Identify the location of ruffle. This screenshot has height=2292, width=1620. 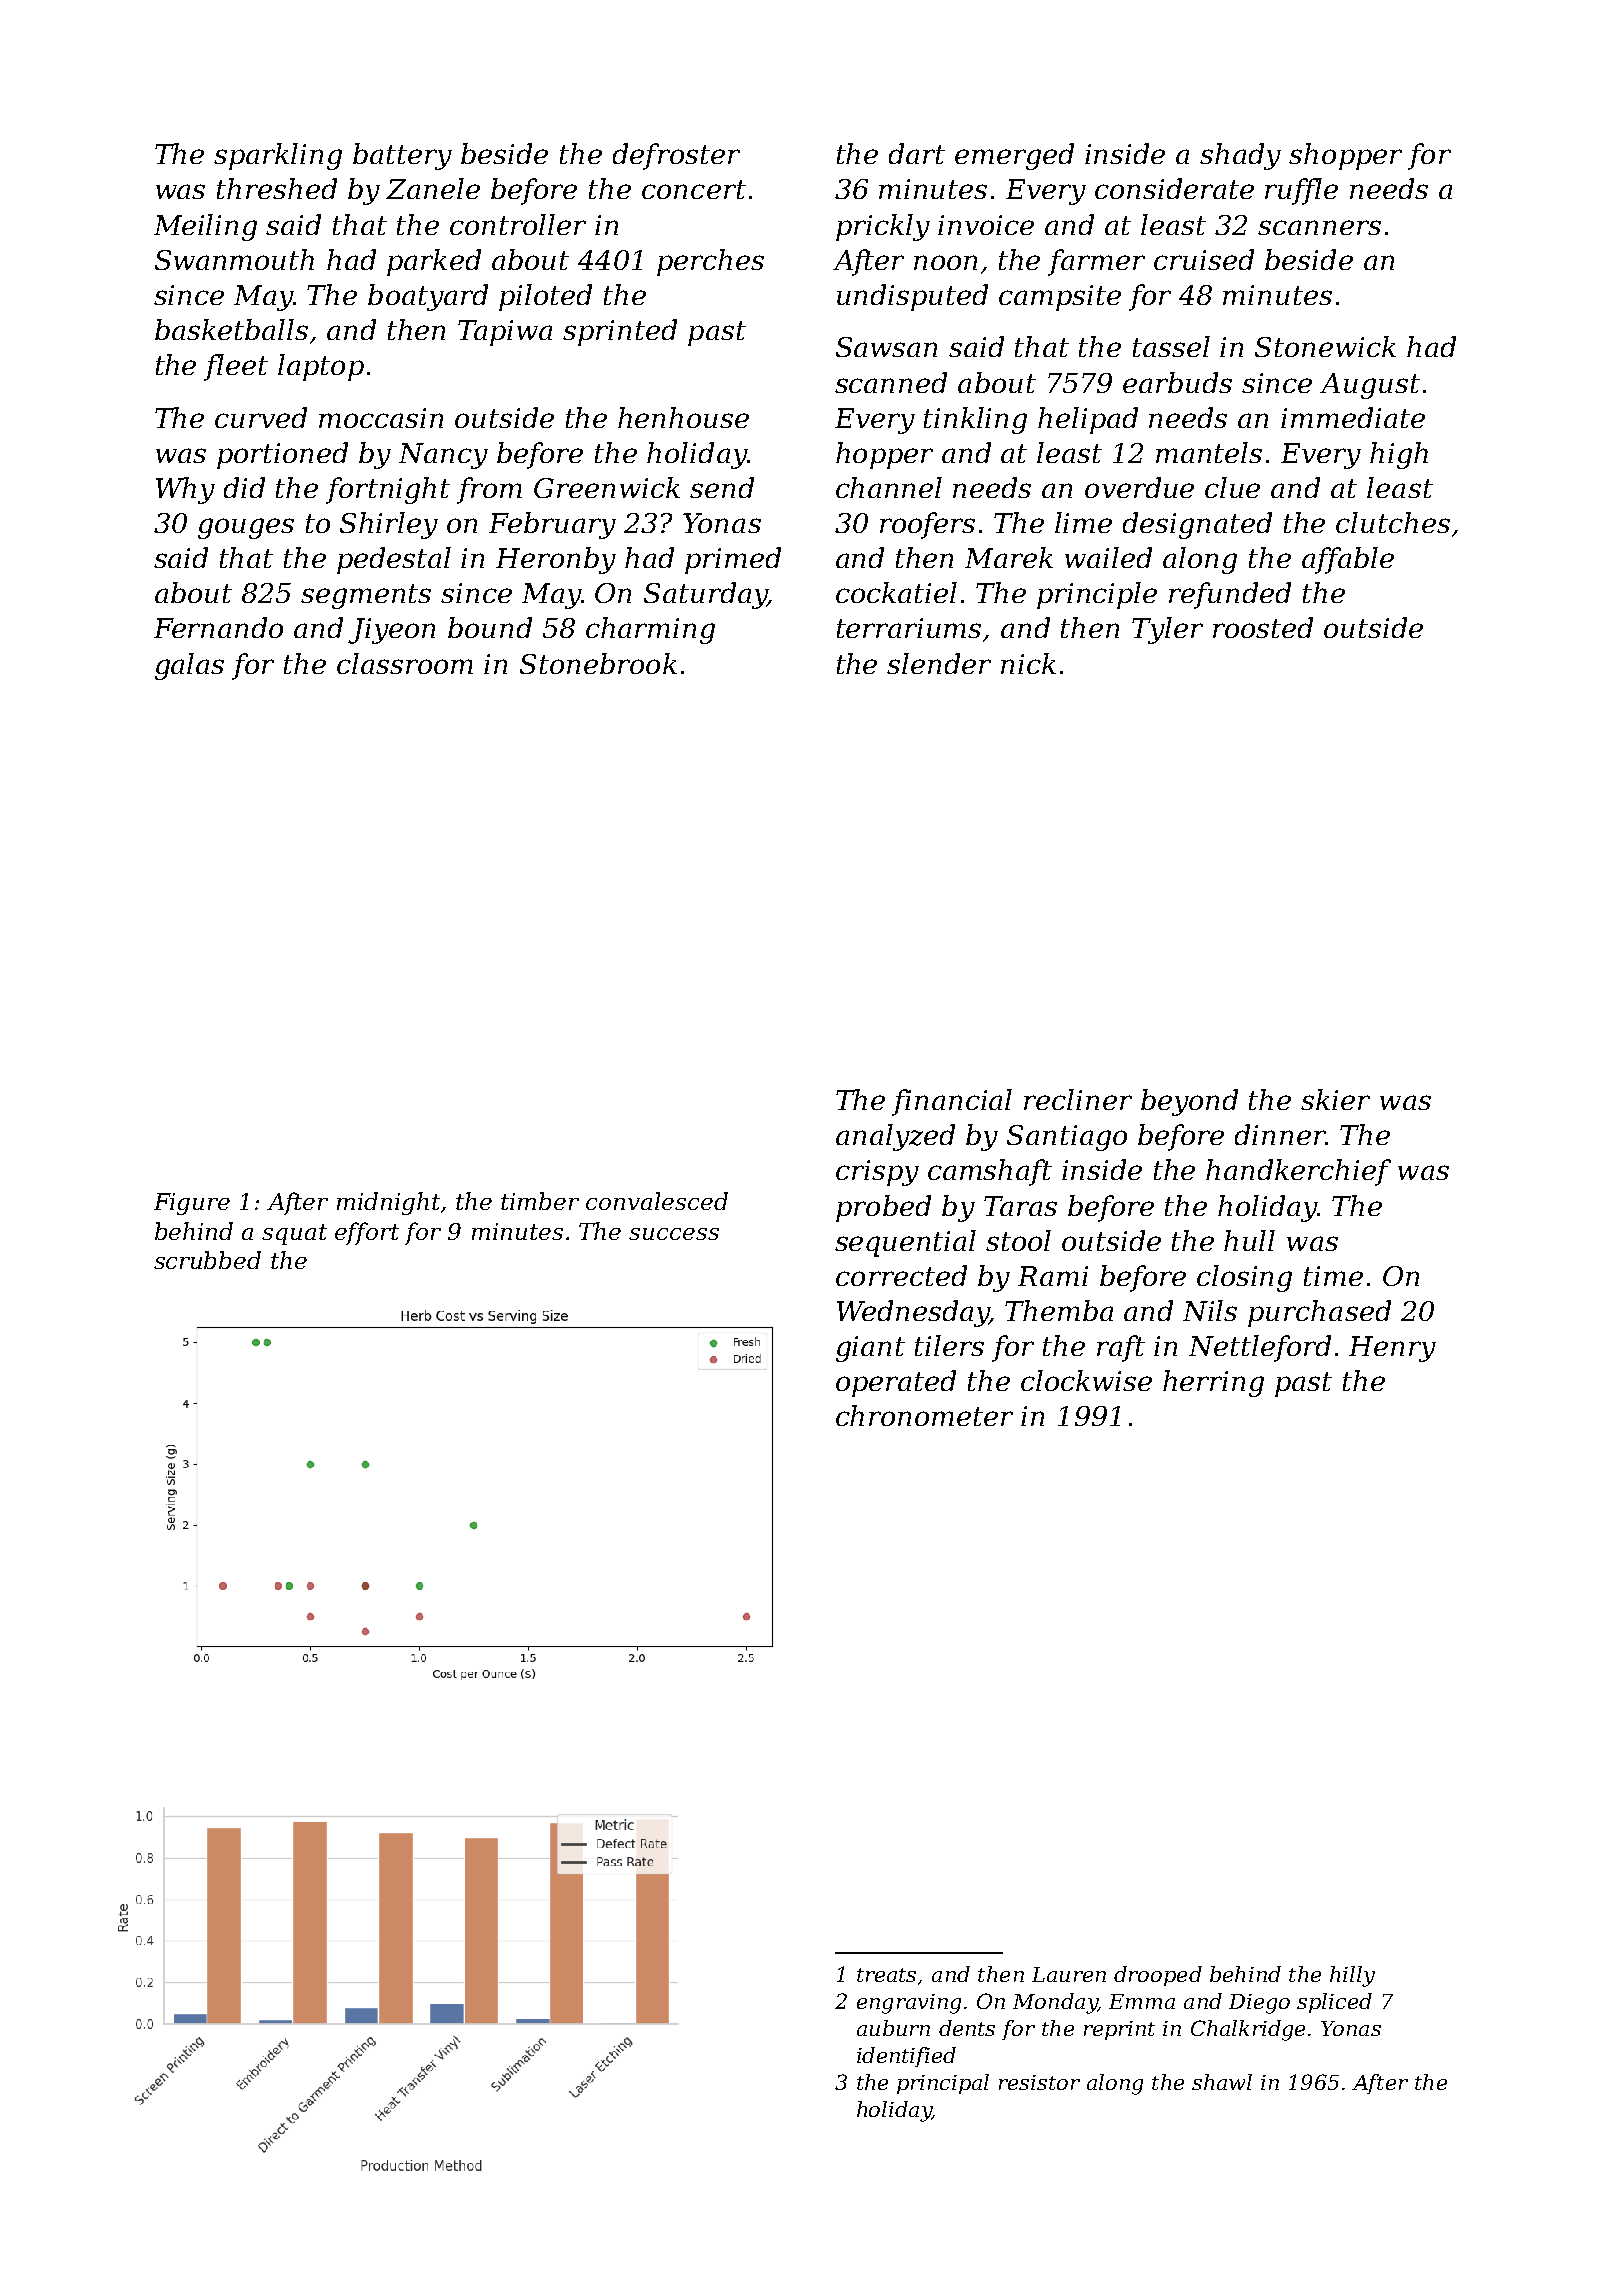
(1301, 191).
